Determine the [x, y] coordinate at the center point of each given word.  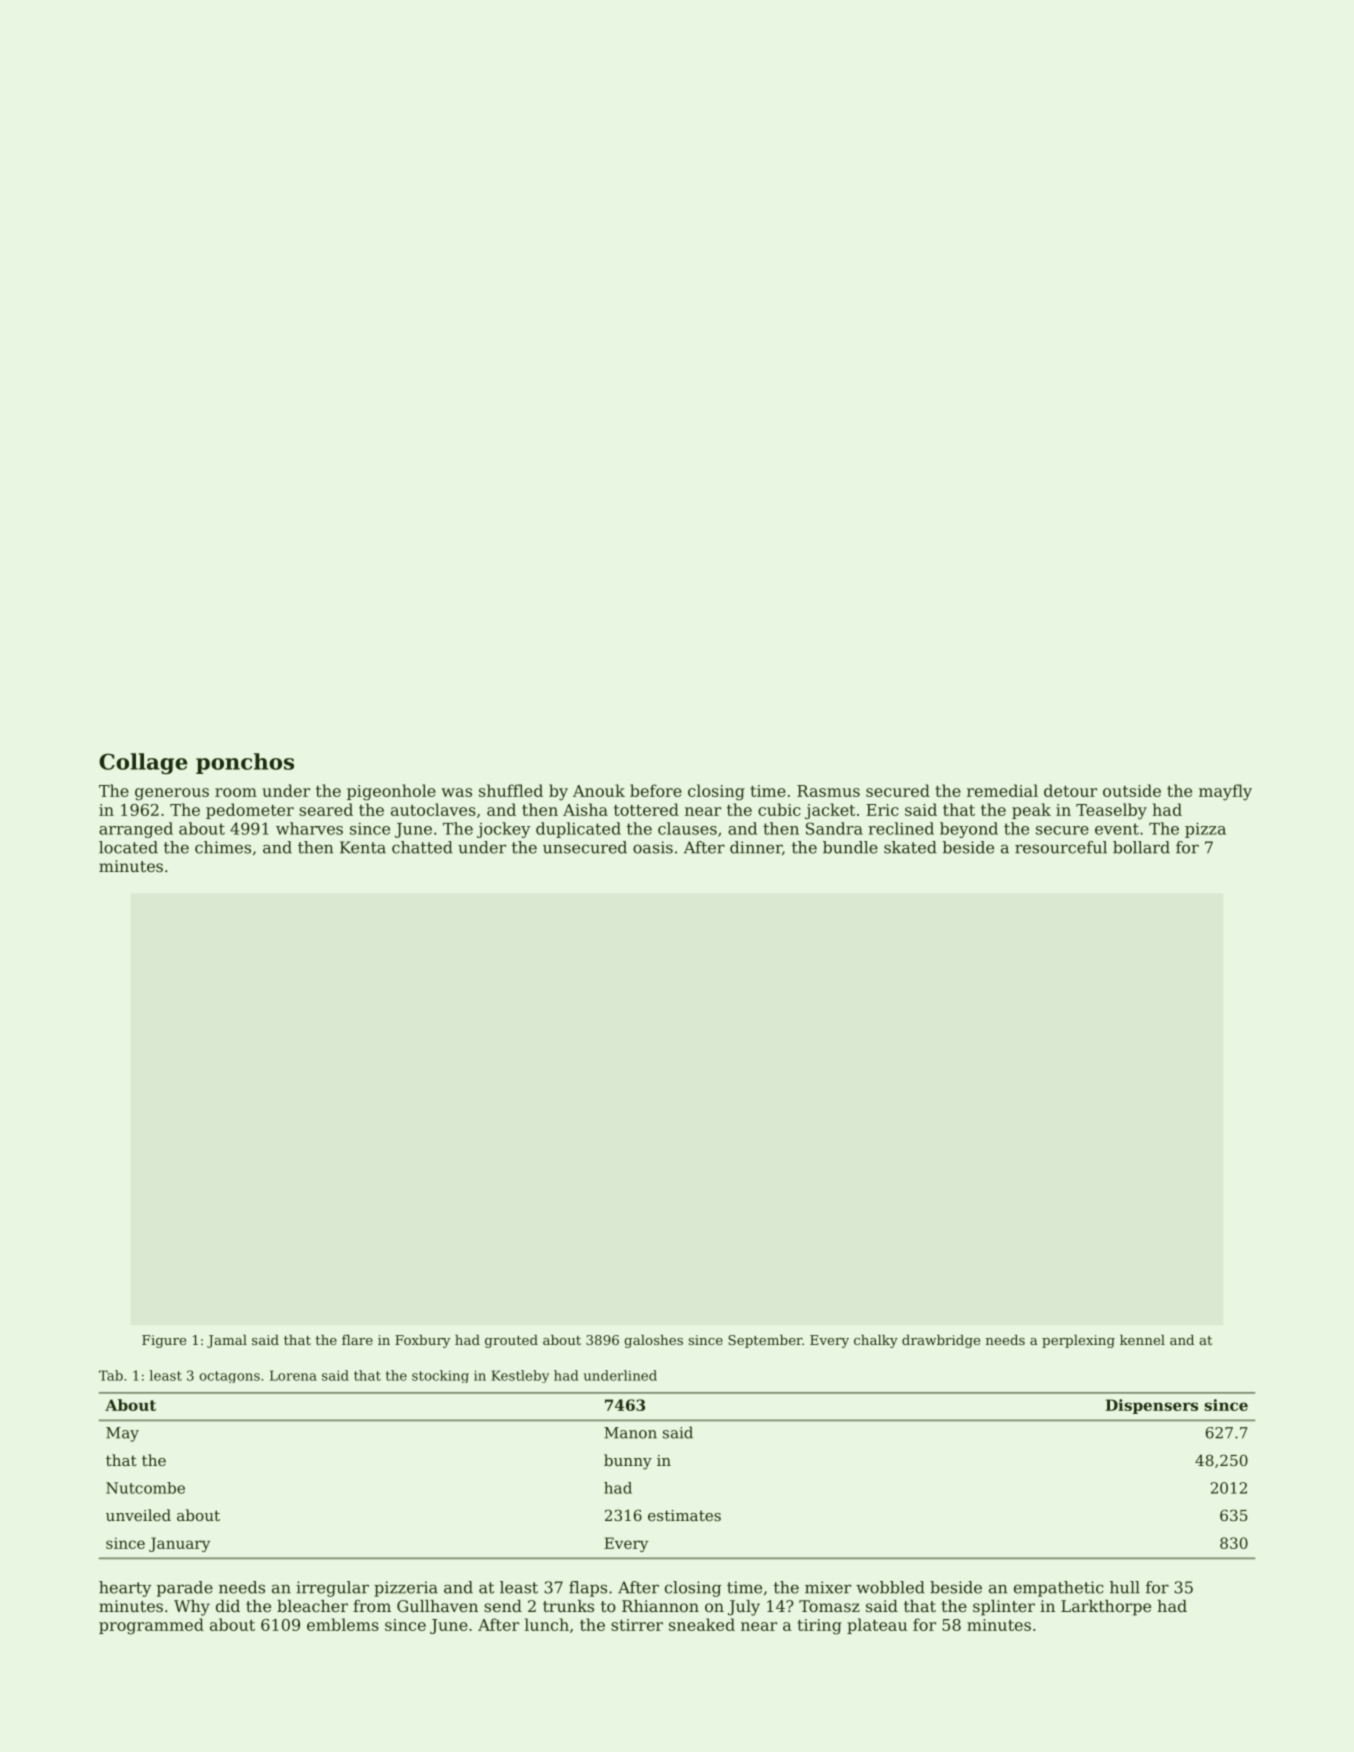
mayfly [1225, 792]
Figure [164, 1341]
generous [172, 794]
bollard [1141, 847]
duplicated [578, 830]
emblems [343, 1624]
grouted [511, 1341]
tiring [819, 1627]
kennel [1142, 1340]
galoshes [653, 1341]
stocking [440, 1376]
